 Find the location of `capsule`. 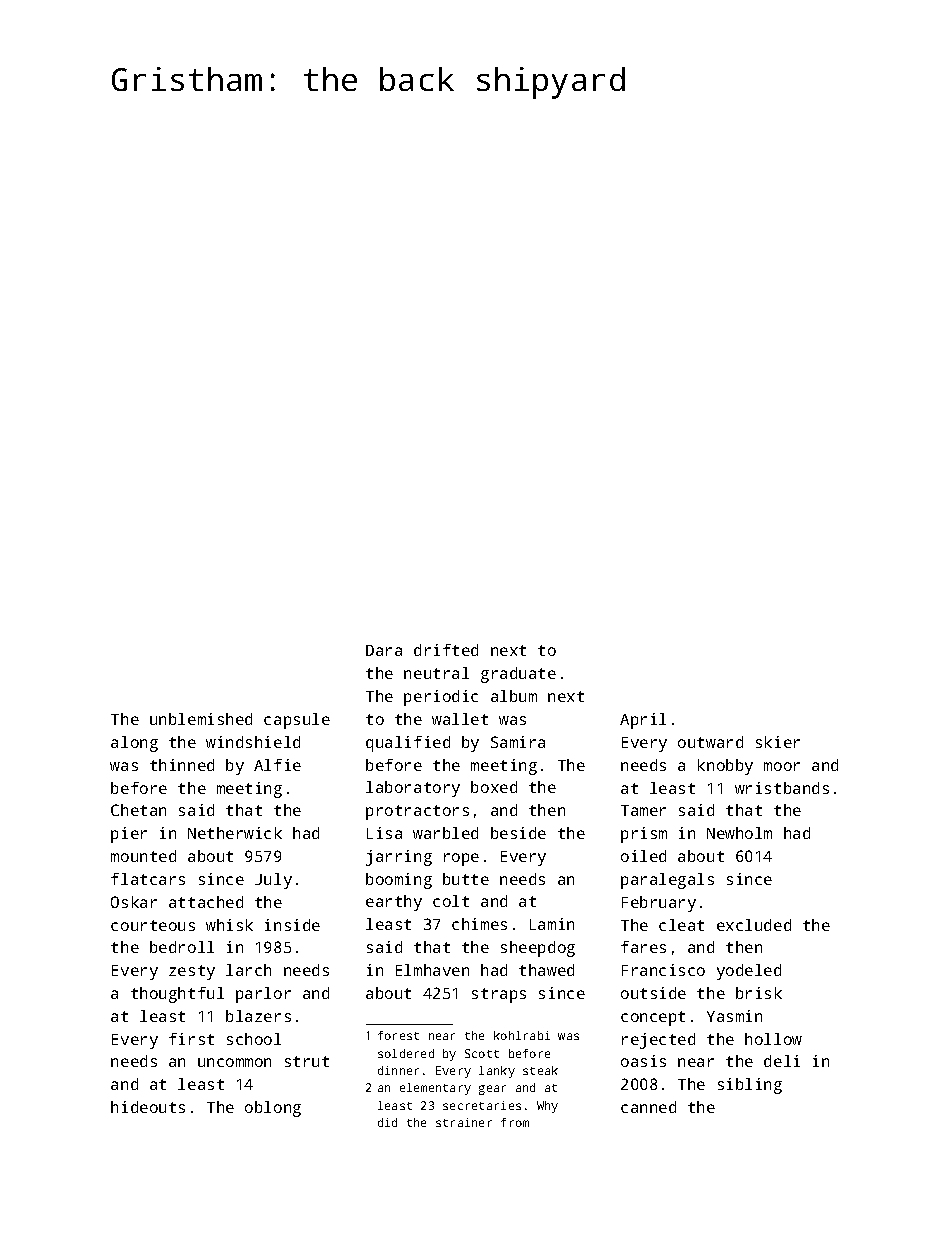

capsule is located at coordinates (297, 721).
